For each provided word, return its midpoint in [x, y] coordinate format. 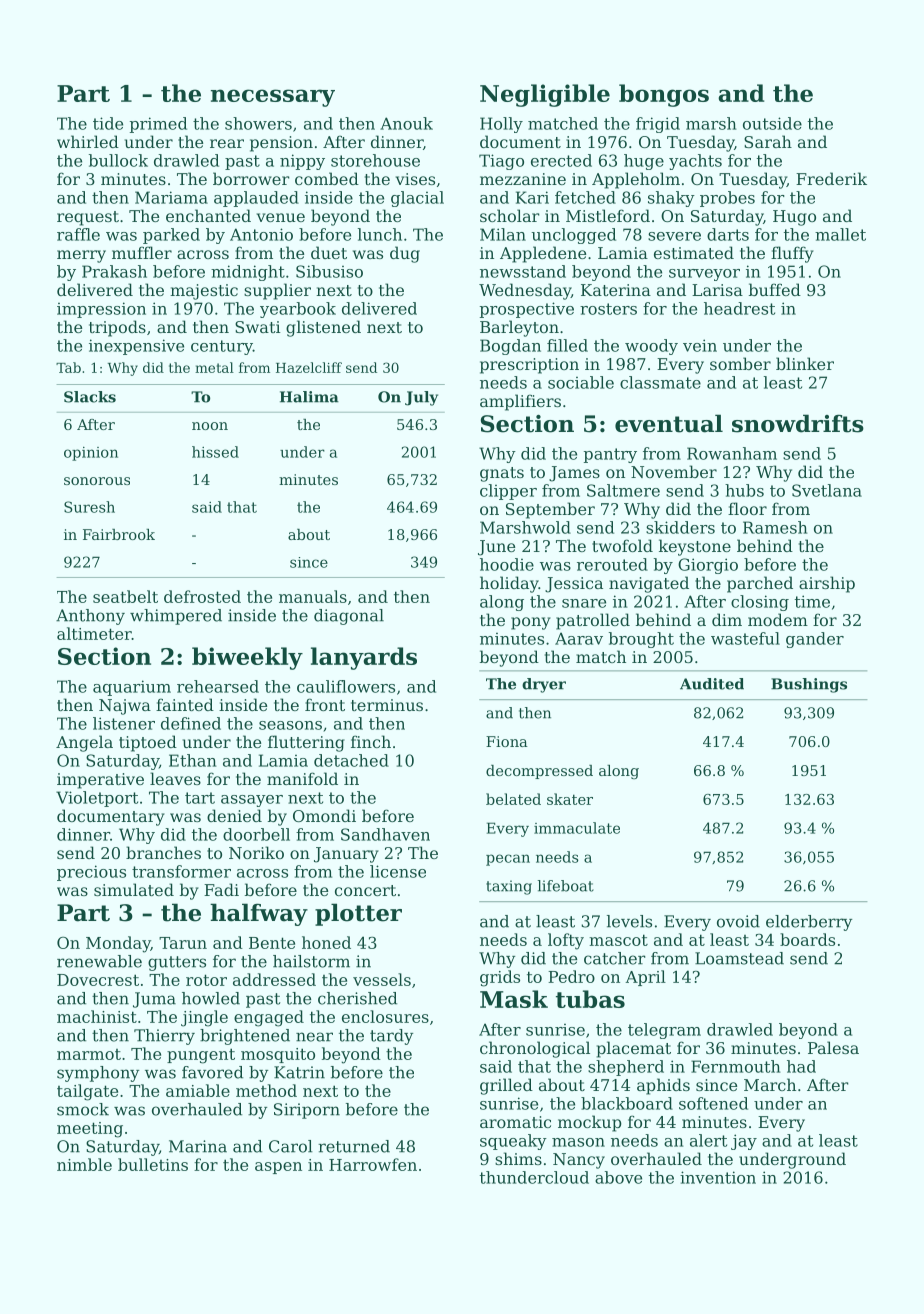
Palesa [833, 1047]
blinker [805, 363]
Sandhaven [385, 834]
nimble [84, 1164]
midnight [248, 273]
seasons [290, 725]
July [421, 398]
